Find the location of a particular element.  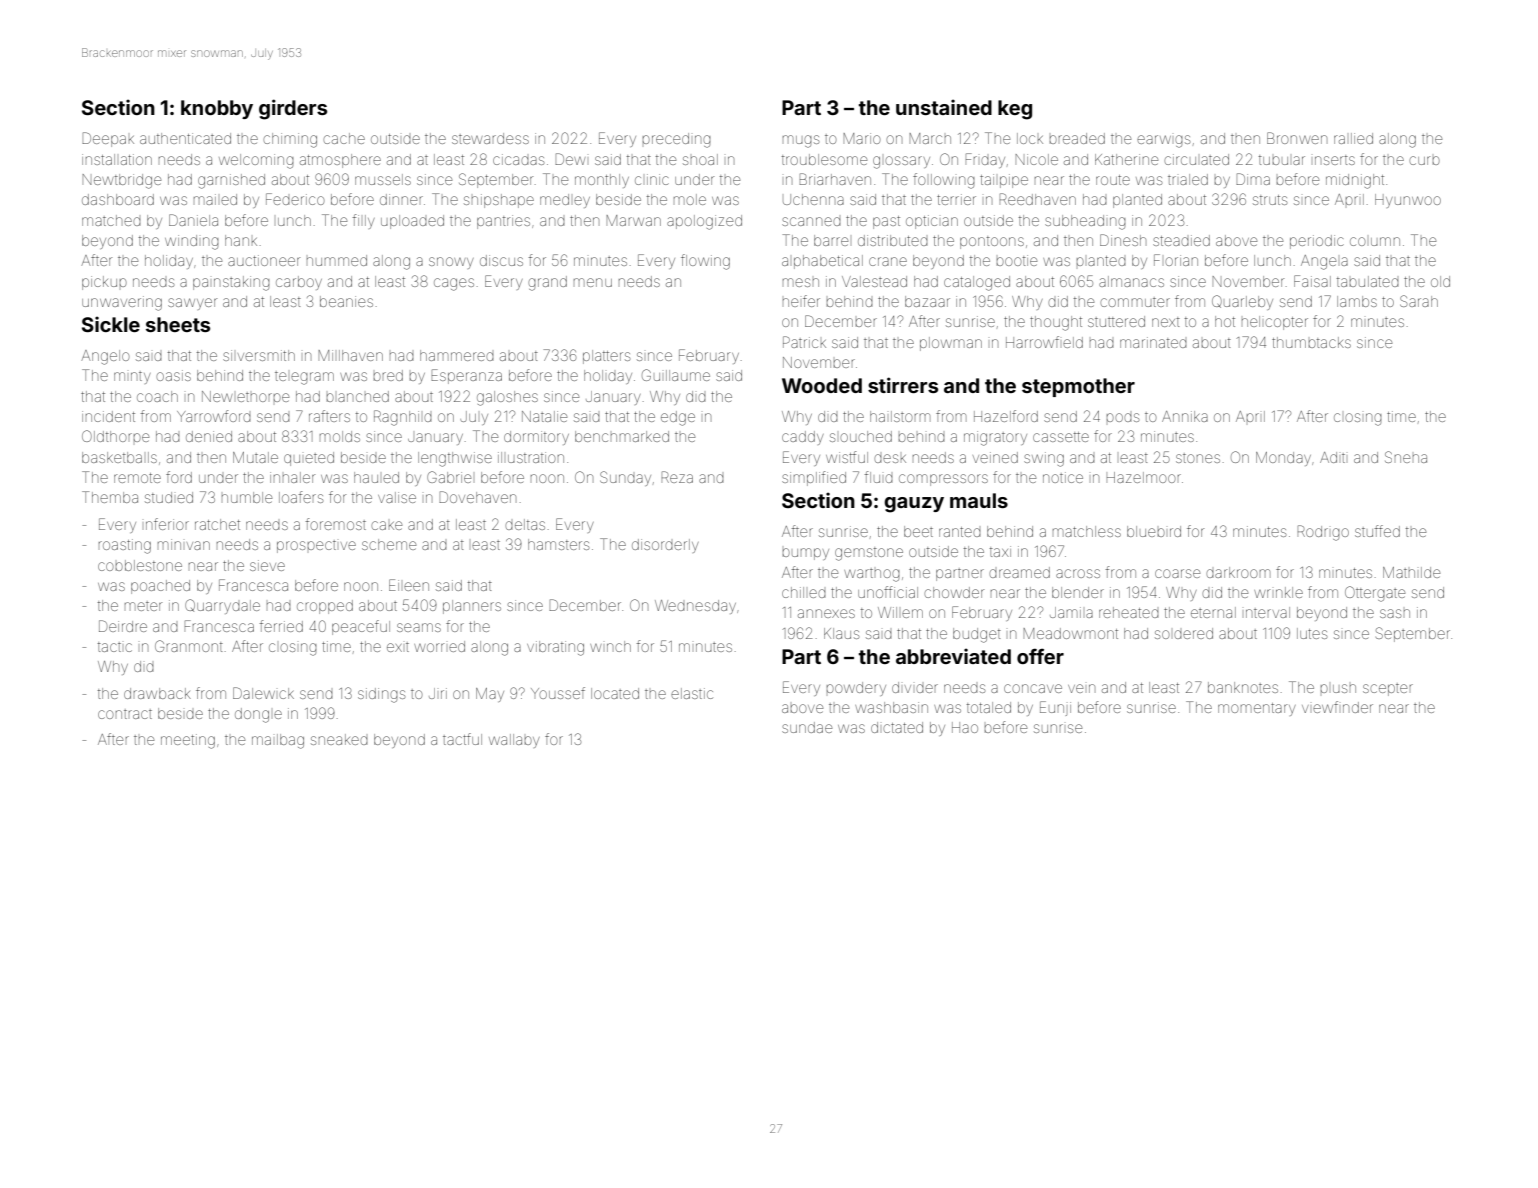

stuffed is located at coordinates (1377, 531).
